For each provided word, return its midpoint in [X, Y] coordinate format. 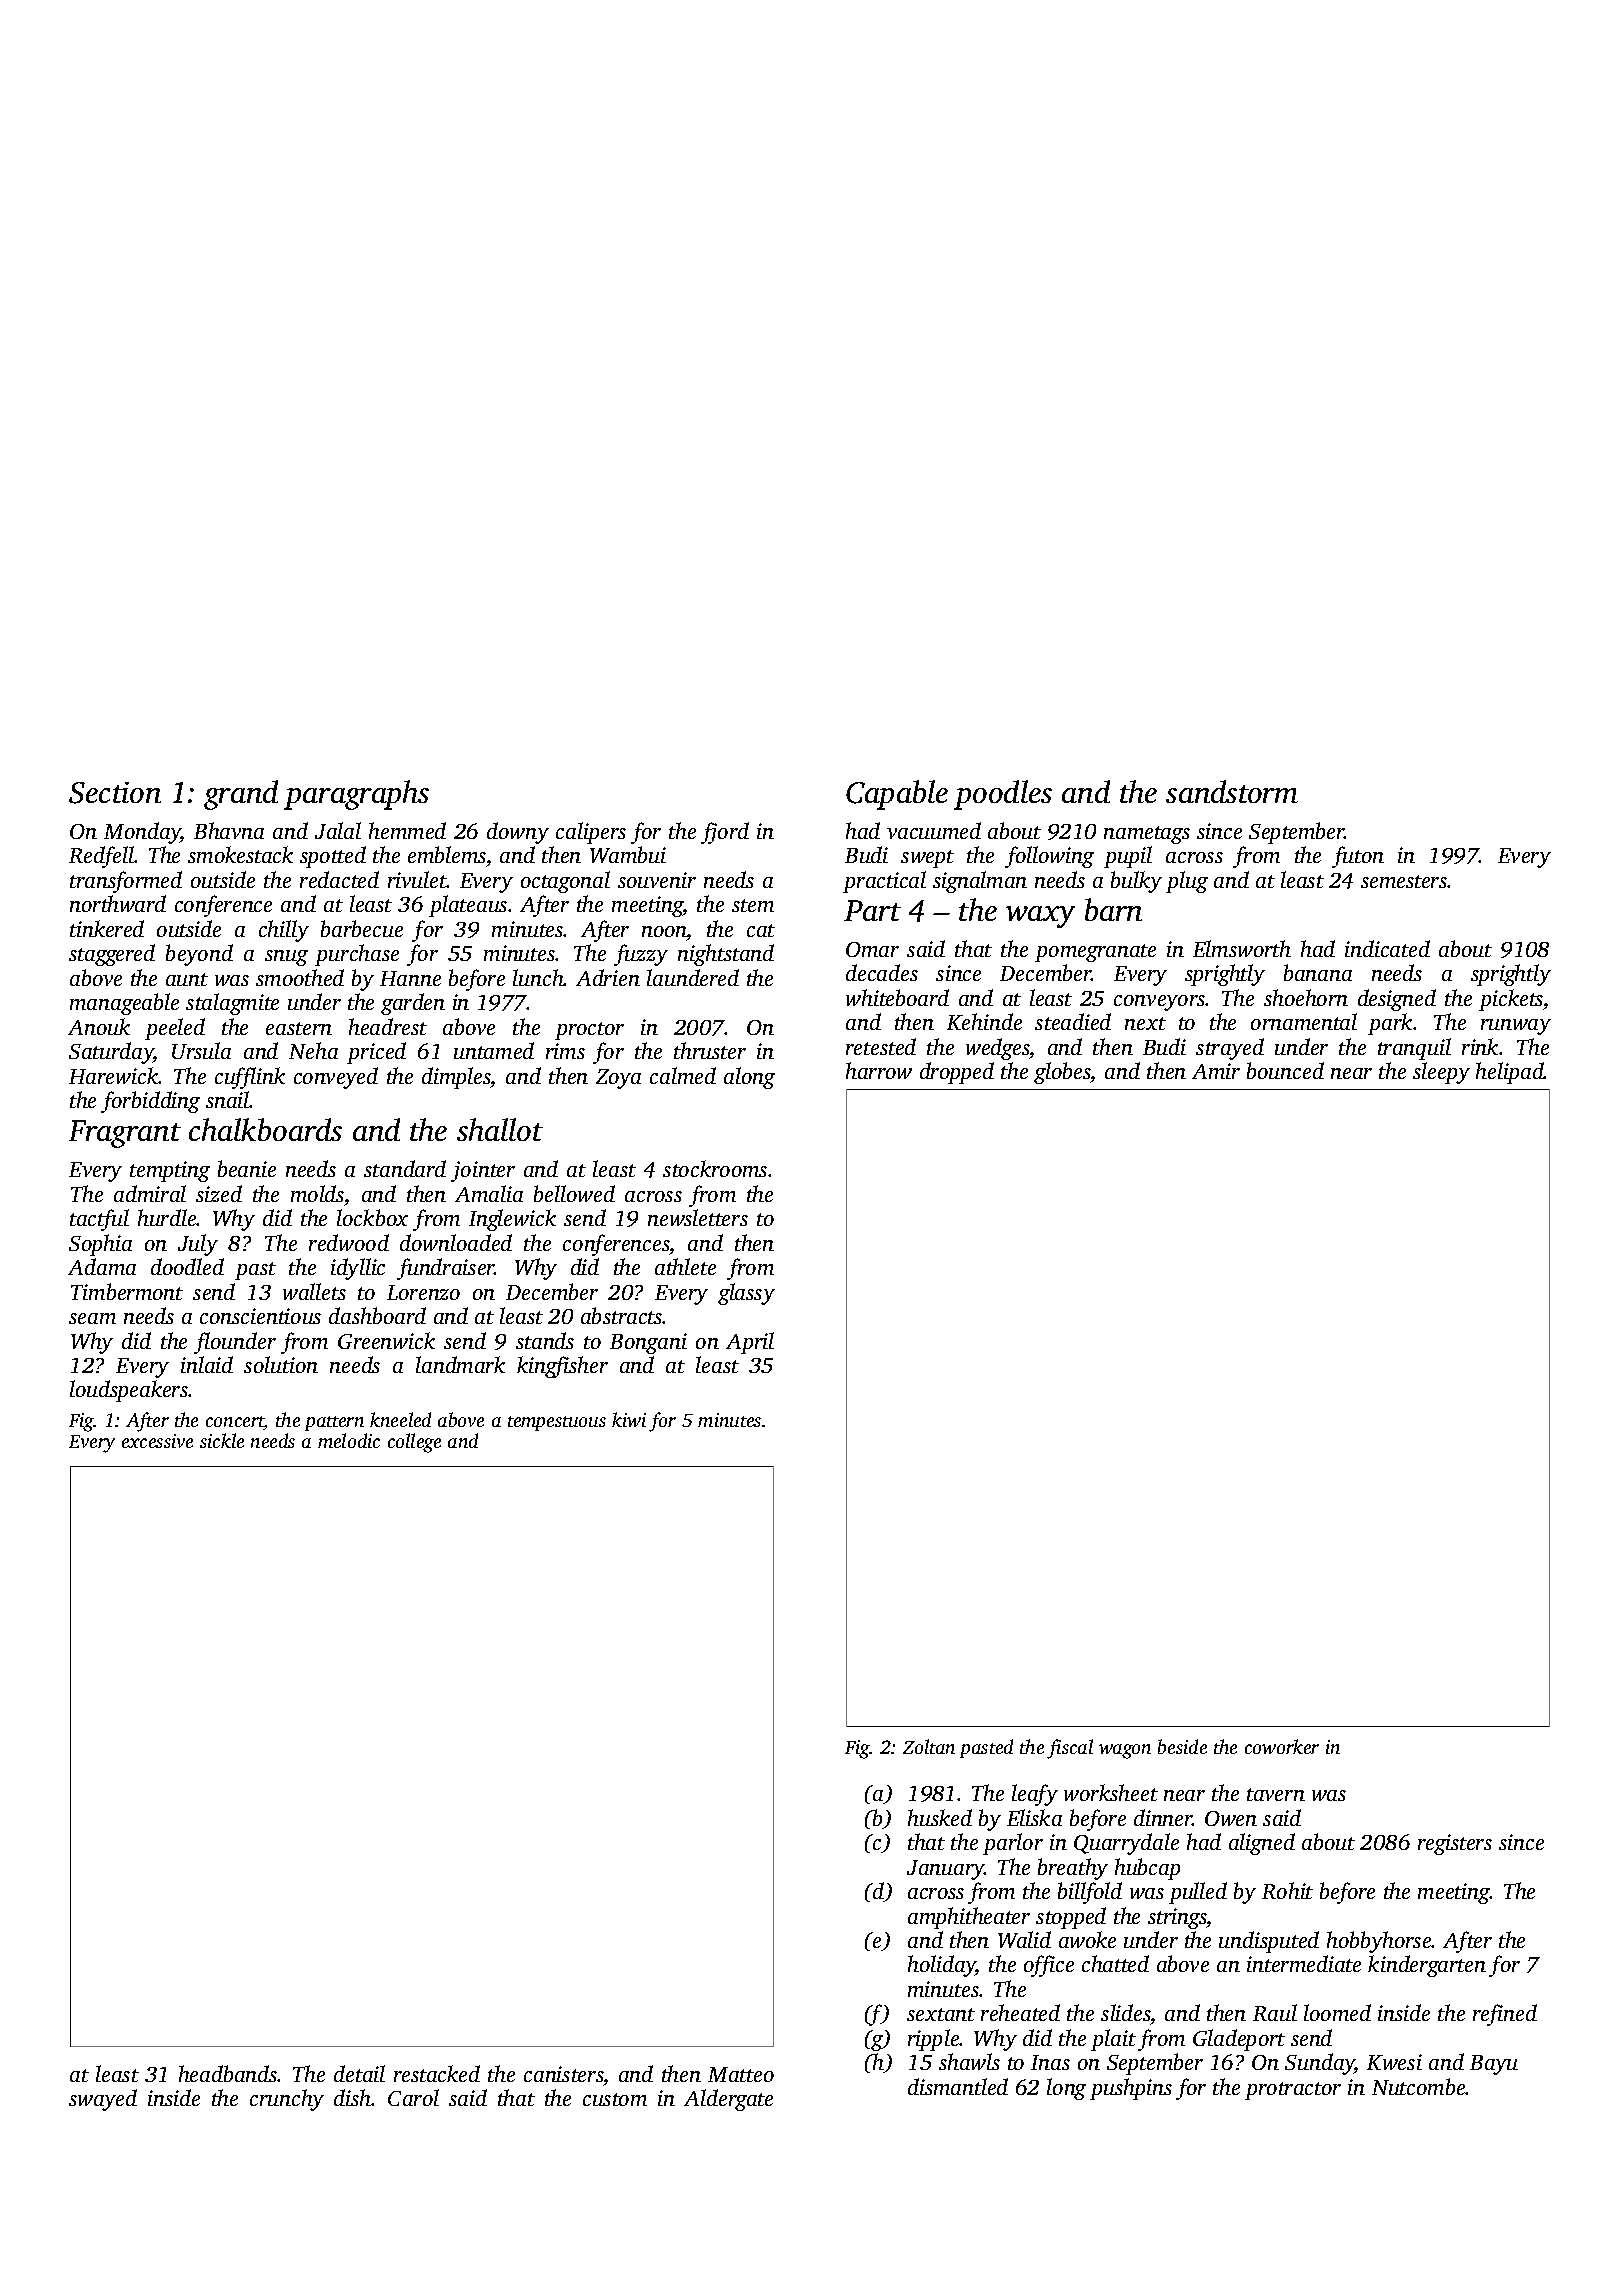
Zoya [618, 1079]
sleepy [1441, 1073]
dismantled [958, 2086]
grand [241, 795]
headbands [228, 2073]
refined [1505, 2015]
